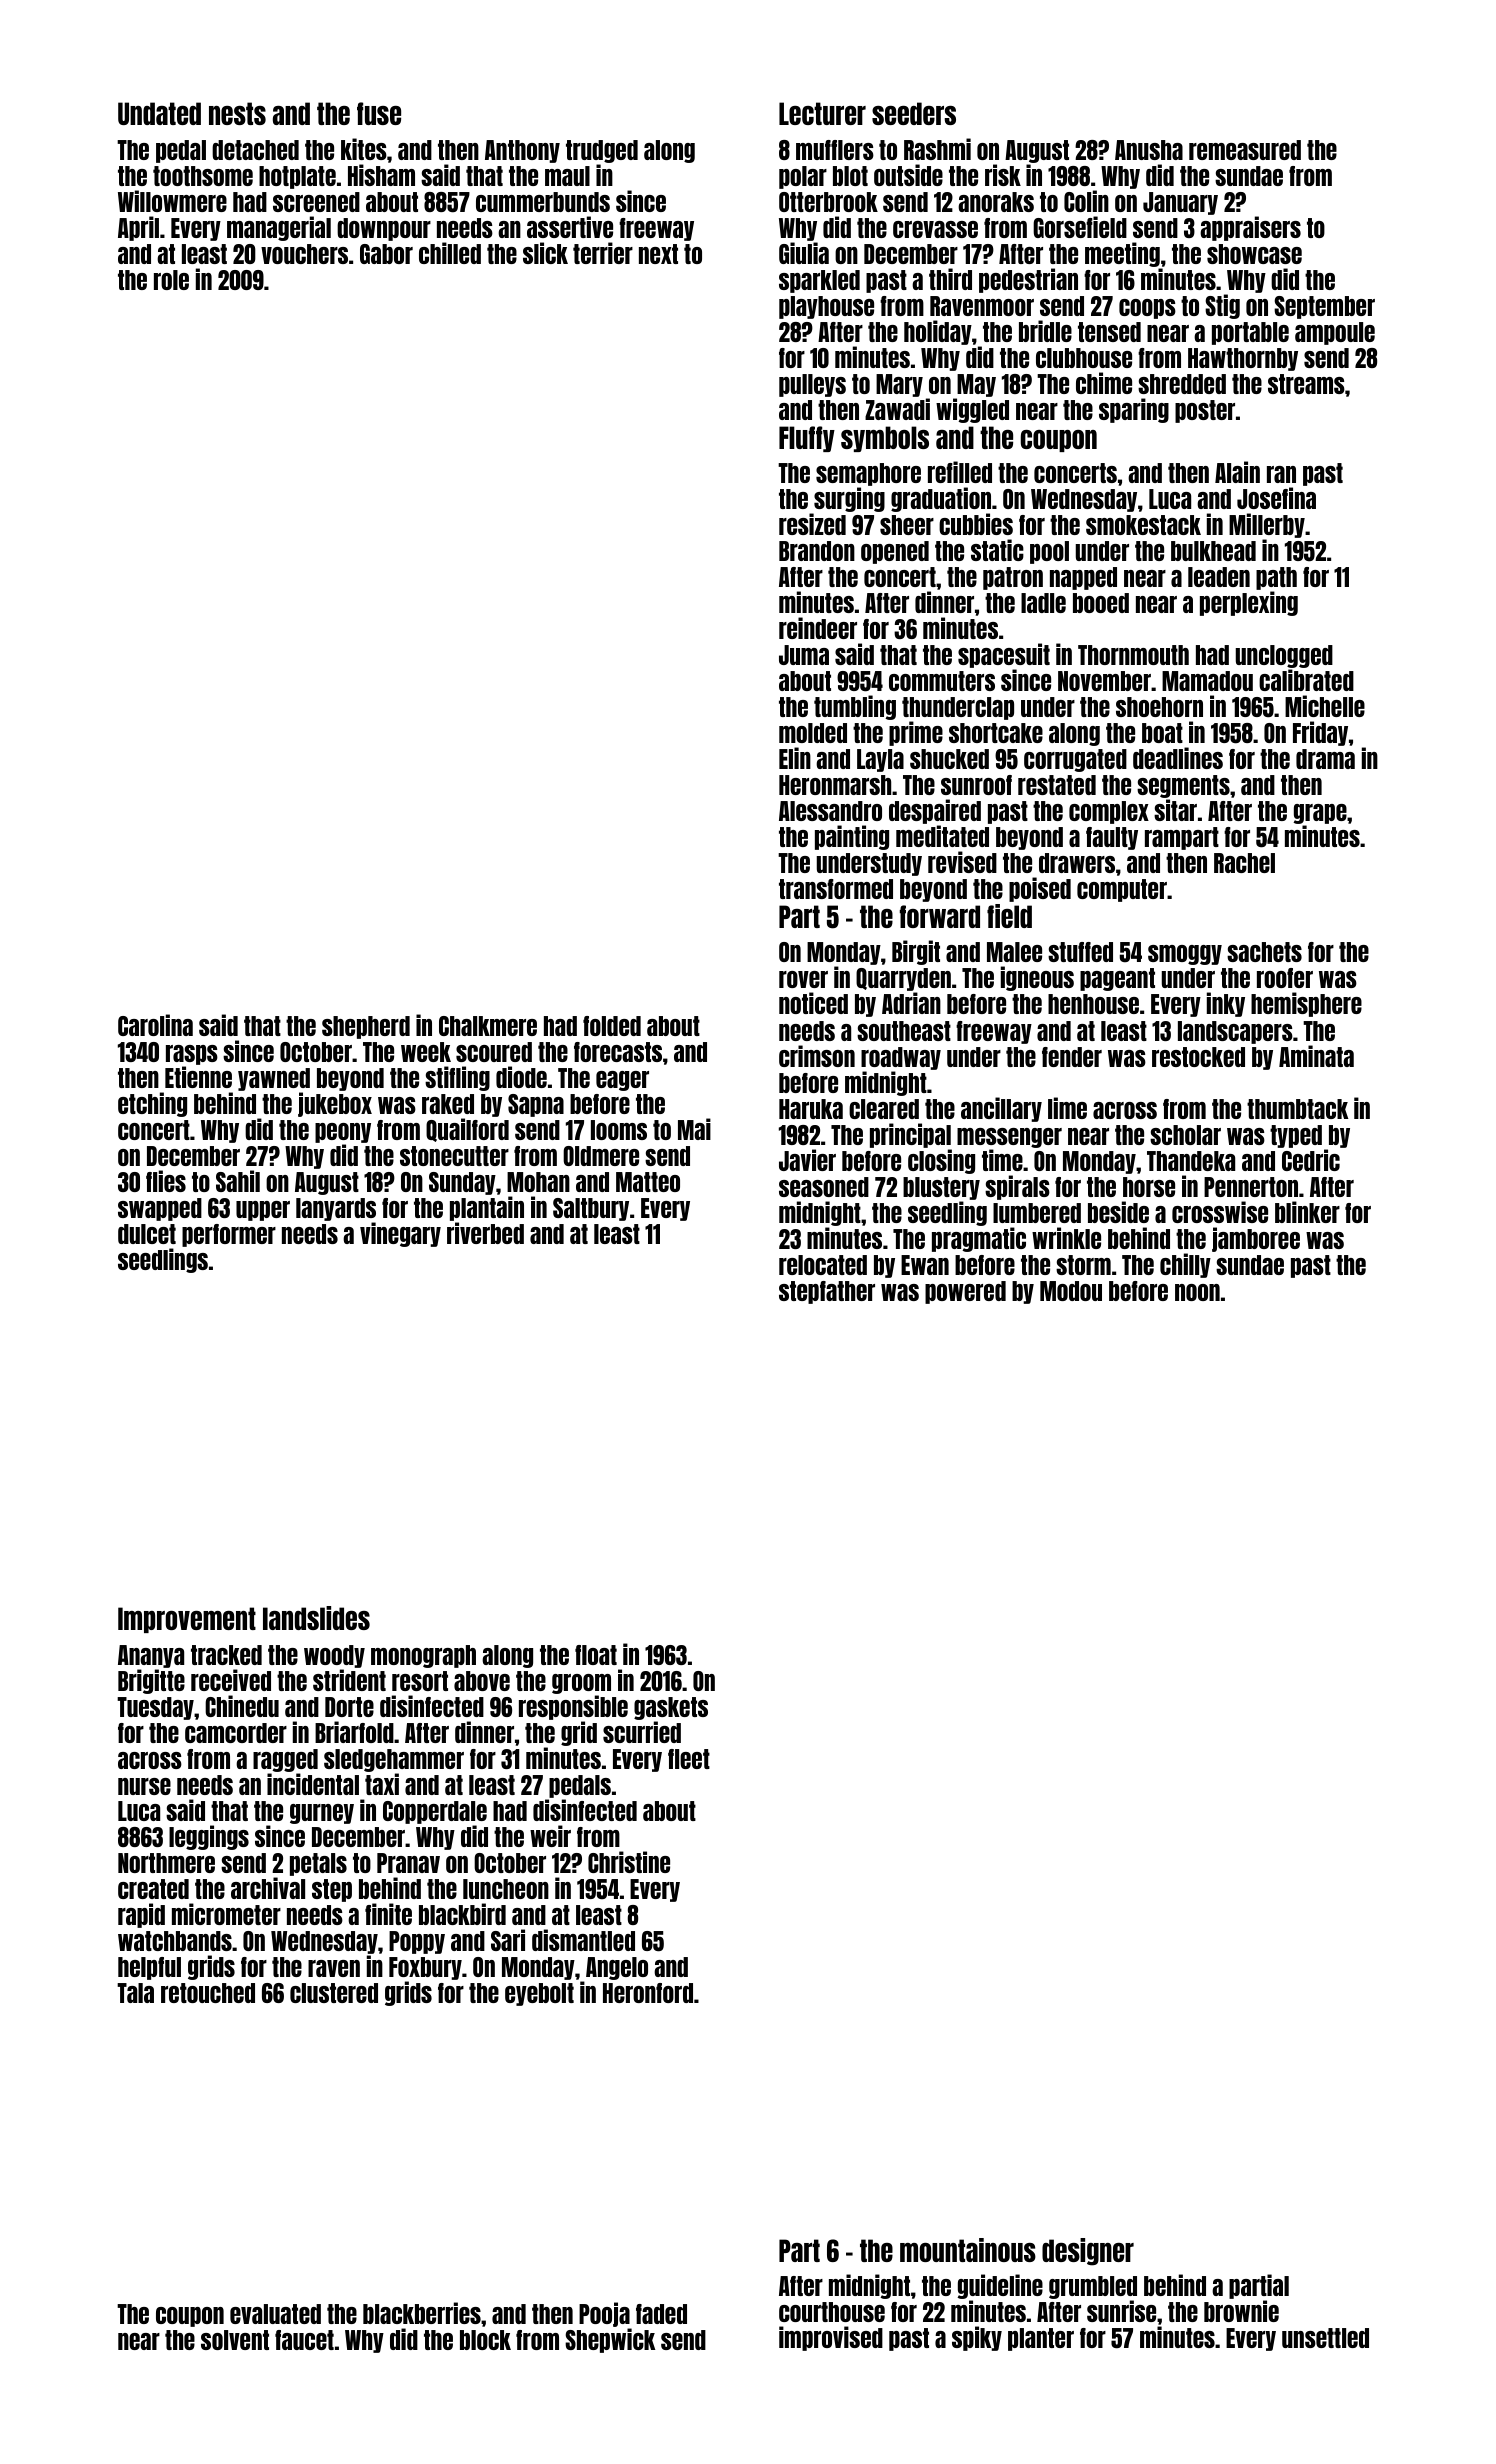 The width and height of the document is (1496, 2464). Describe the element at coordinates (1241, 2311) in the document. I see `brownie` at that location.
